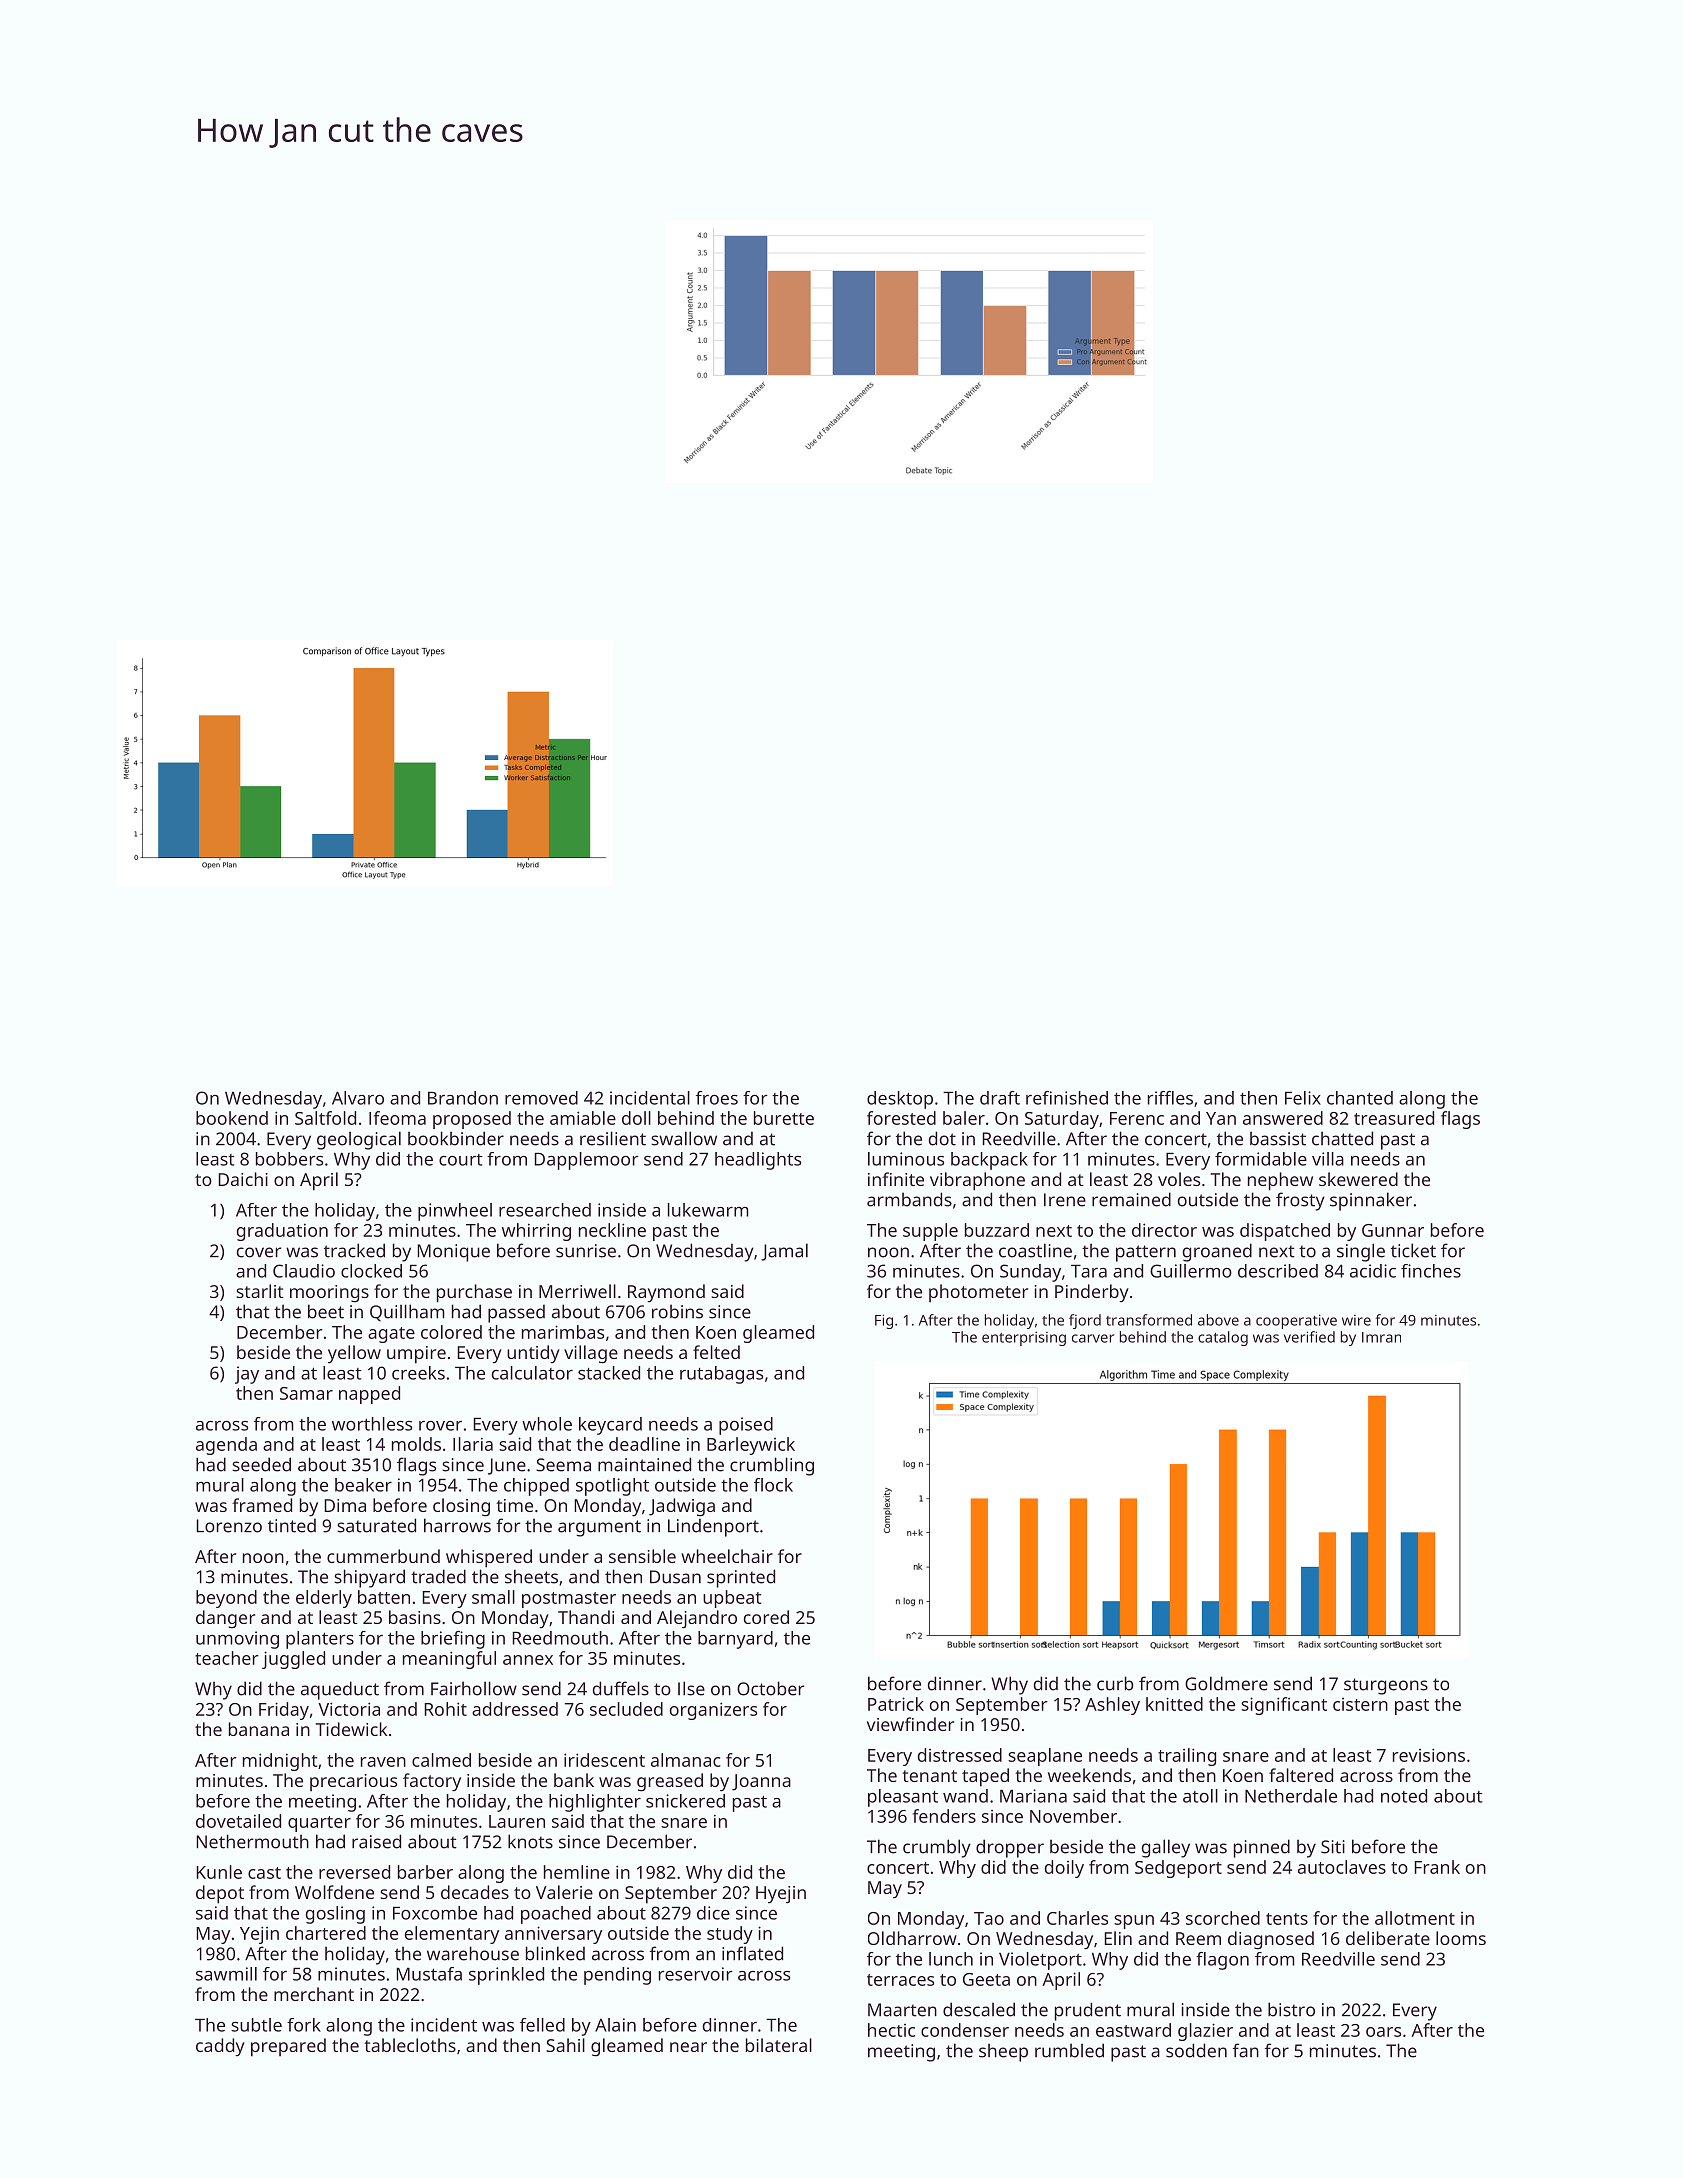 The width and height of the document is (1683, 2178). I want to click on barnyard, so click(735, 1640).
